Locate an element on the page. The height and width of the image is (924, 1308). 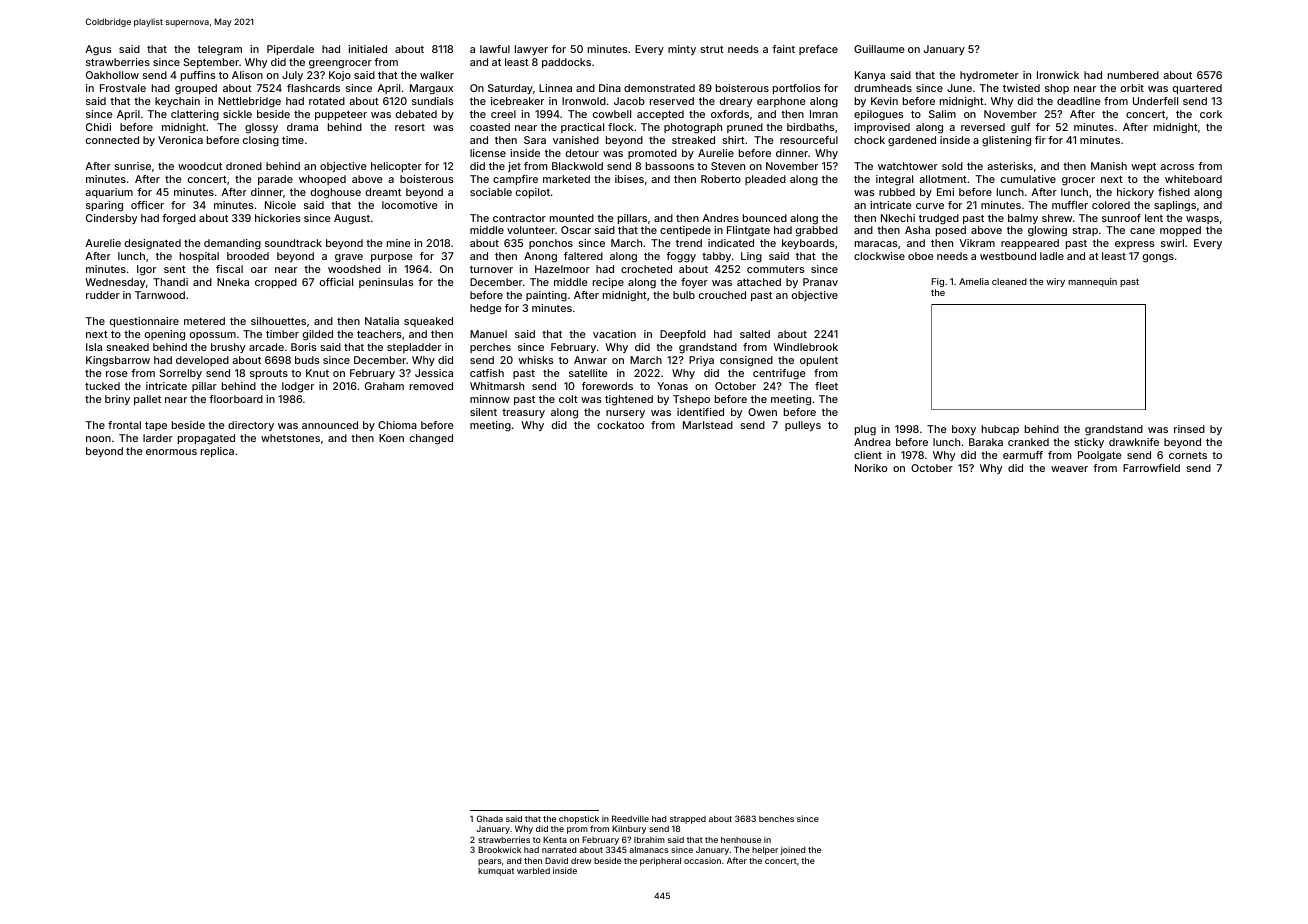
noon is located at coordinates (98, 439).
